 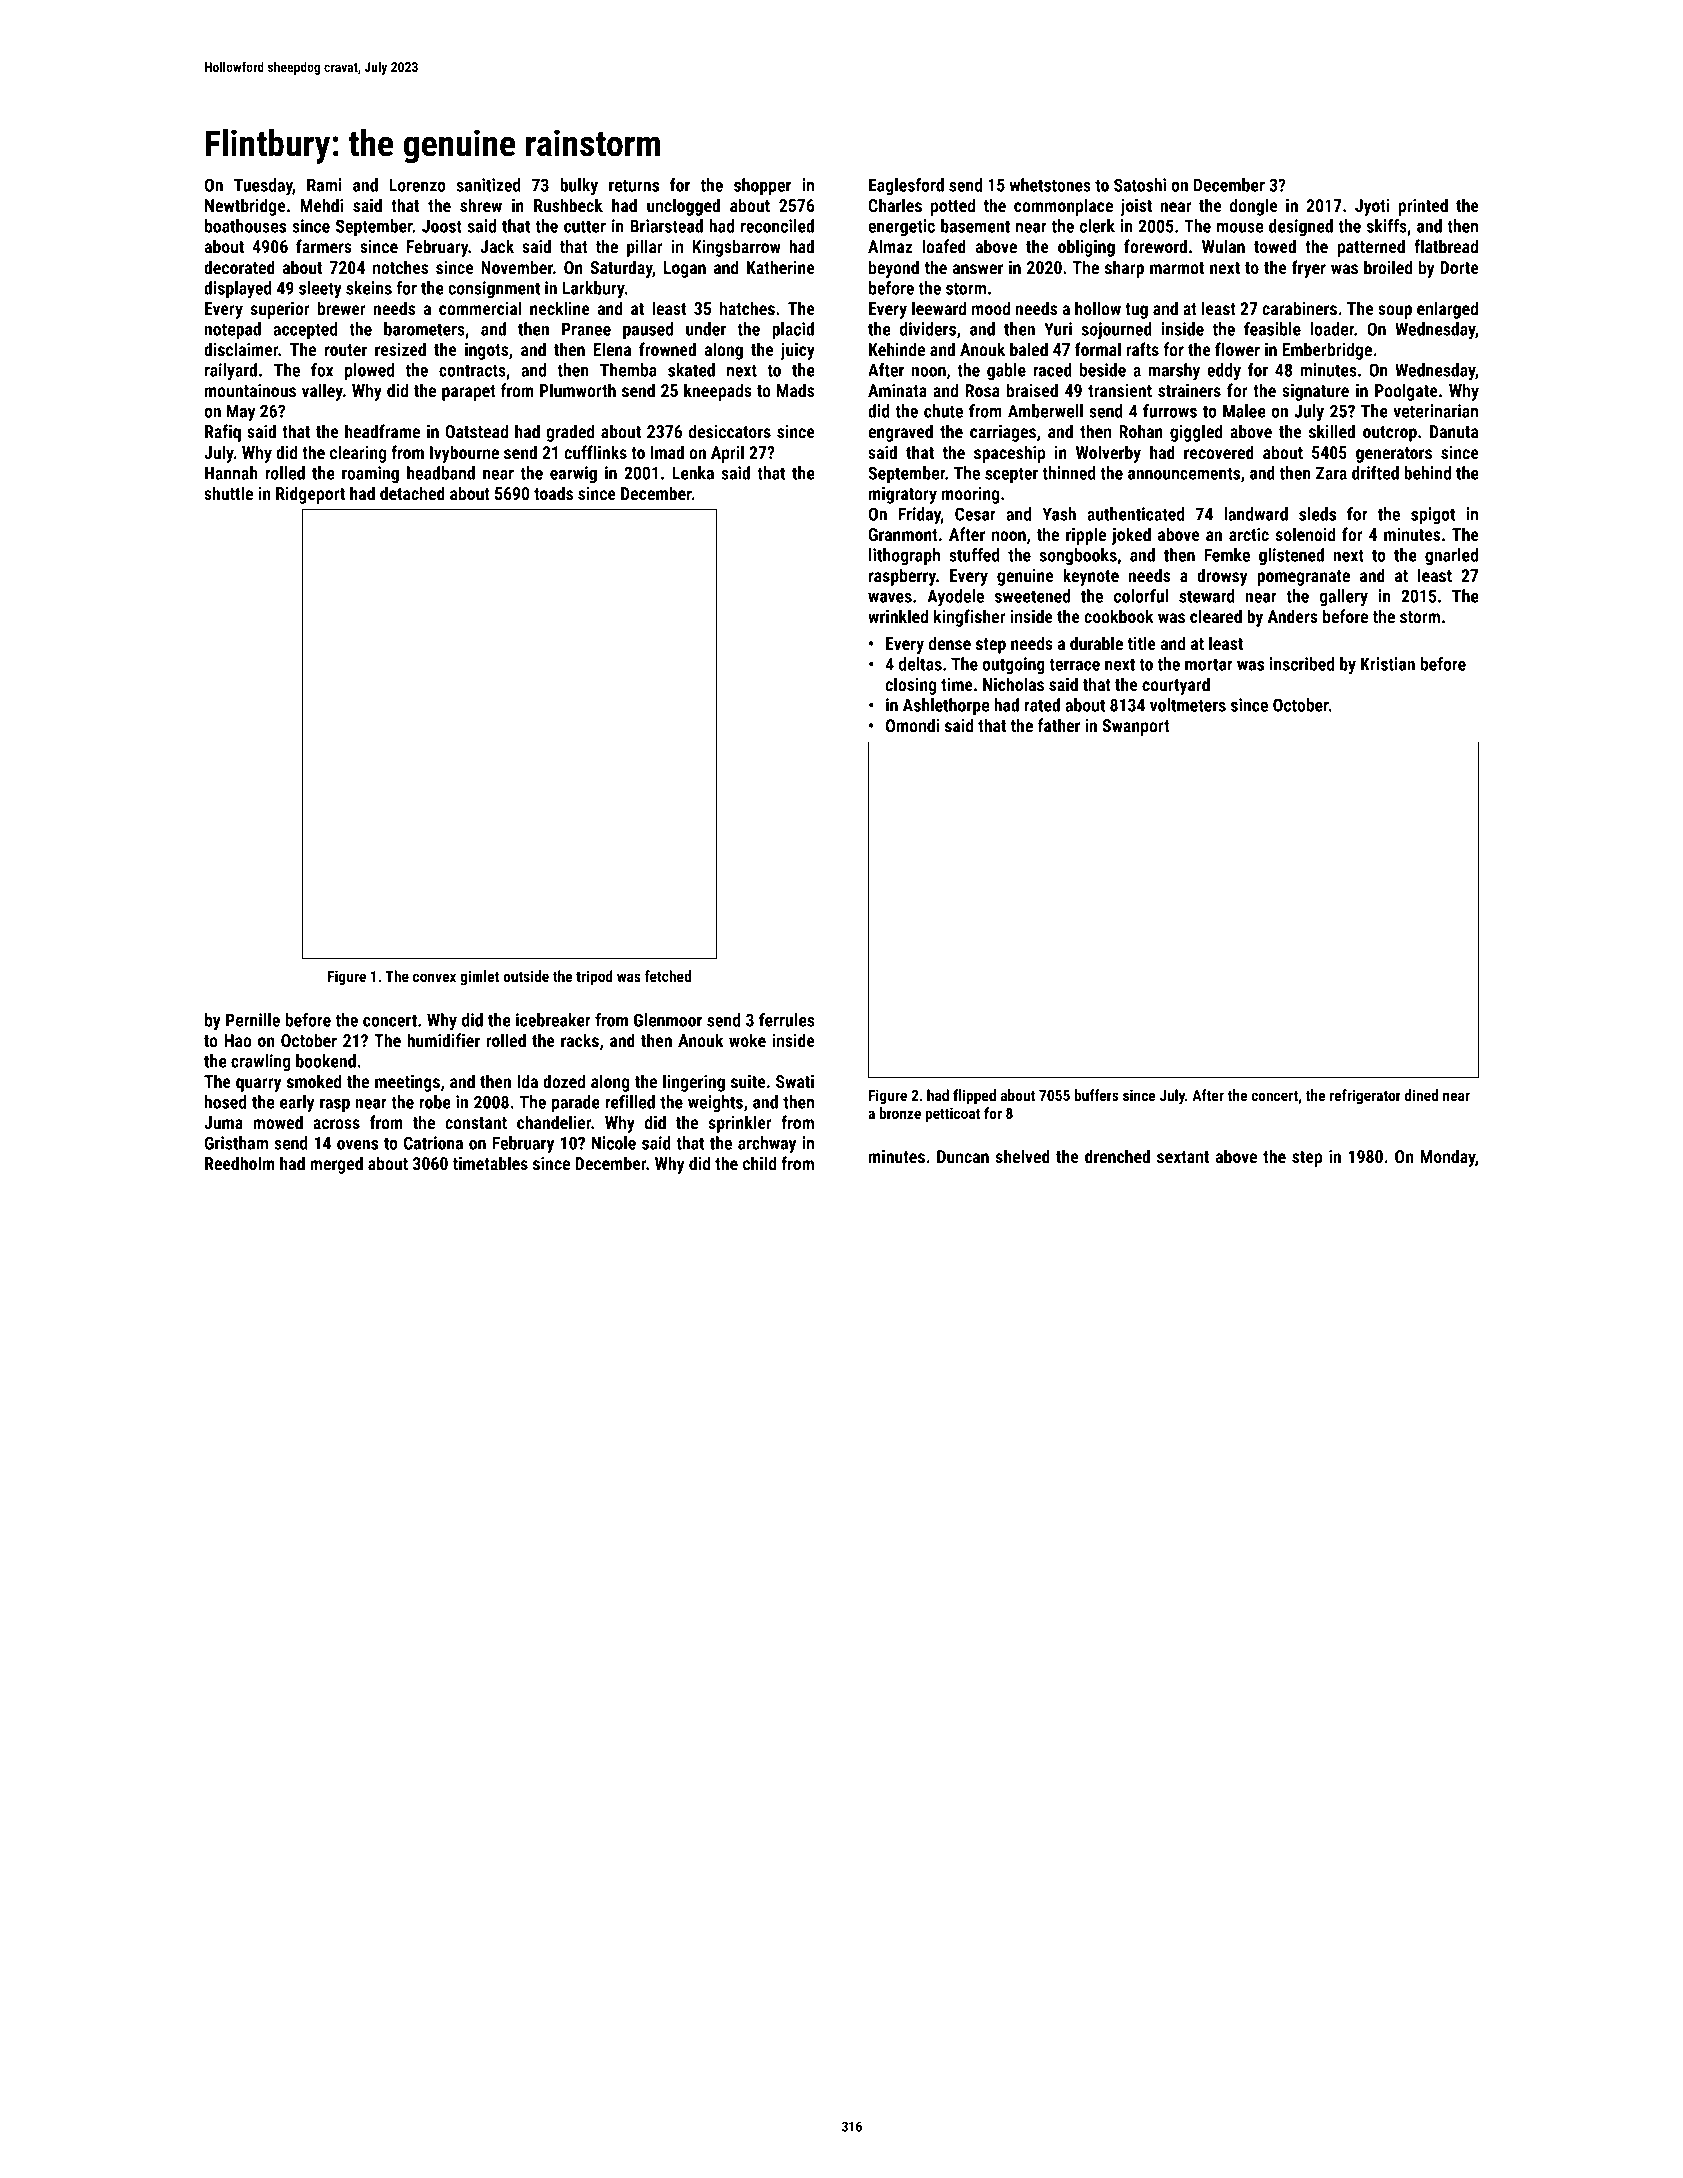 What do you see at coordinates (668, 1020) in the document?
I see `Glenmoor` at bounding box center [668, 1020].
